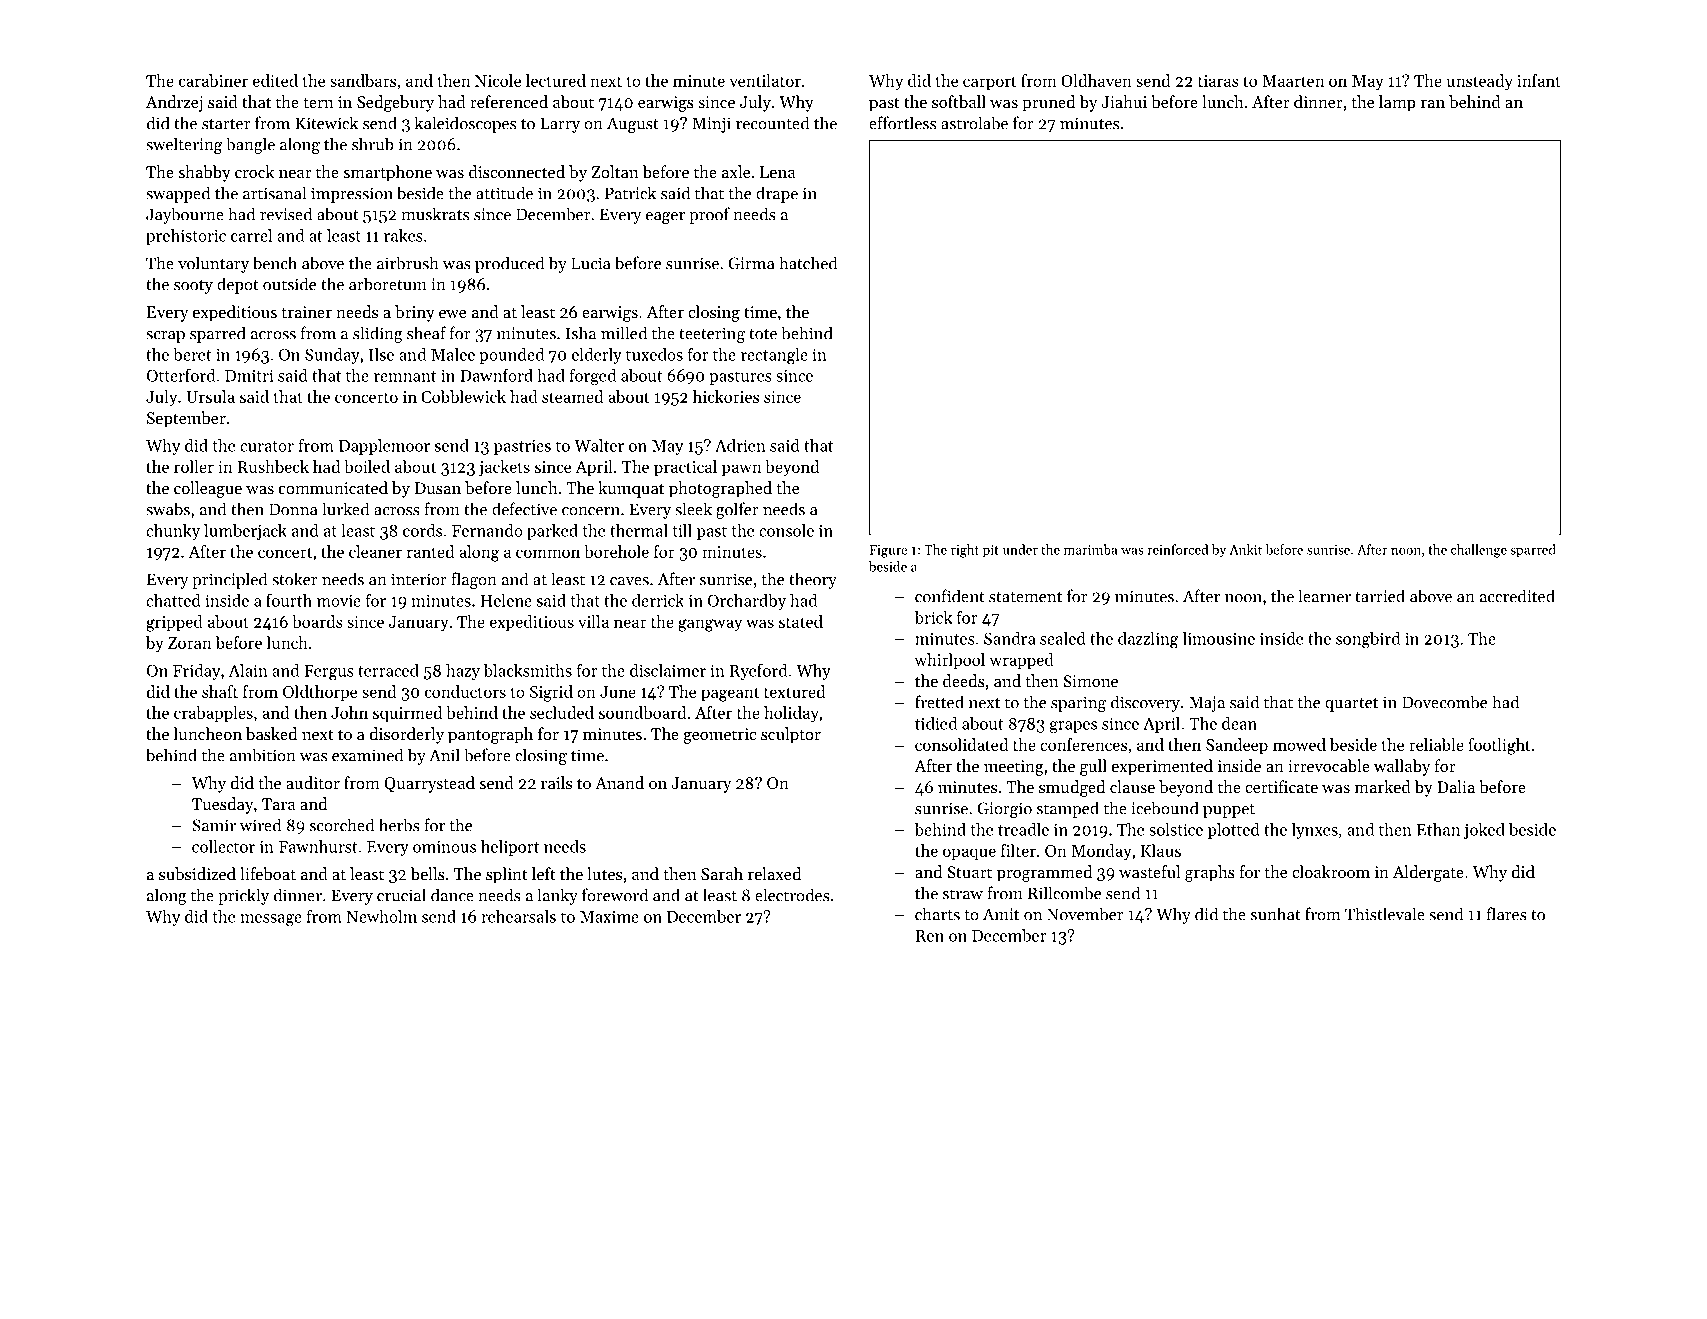  Describe the element at coordinates (1507, 914) in the image. I see `flares` at that location.
